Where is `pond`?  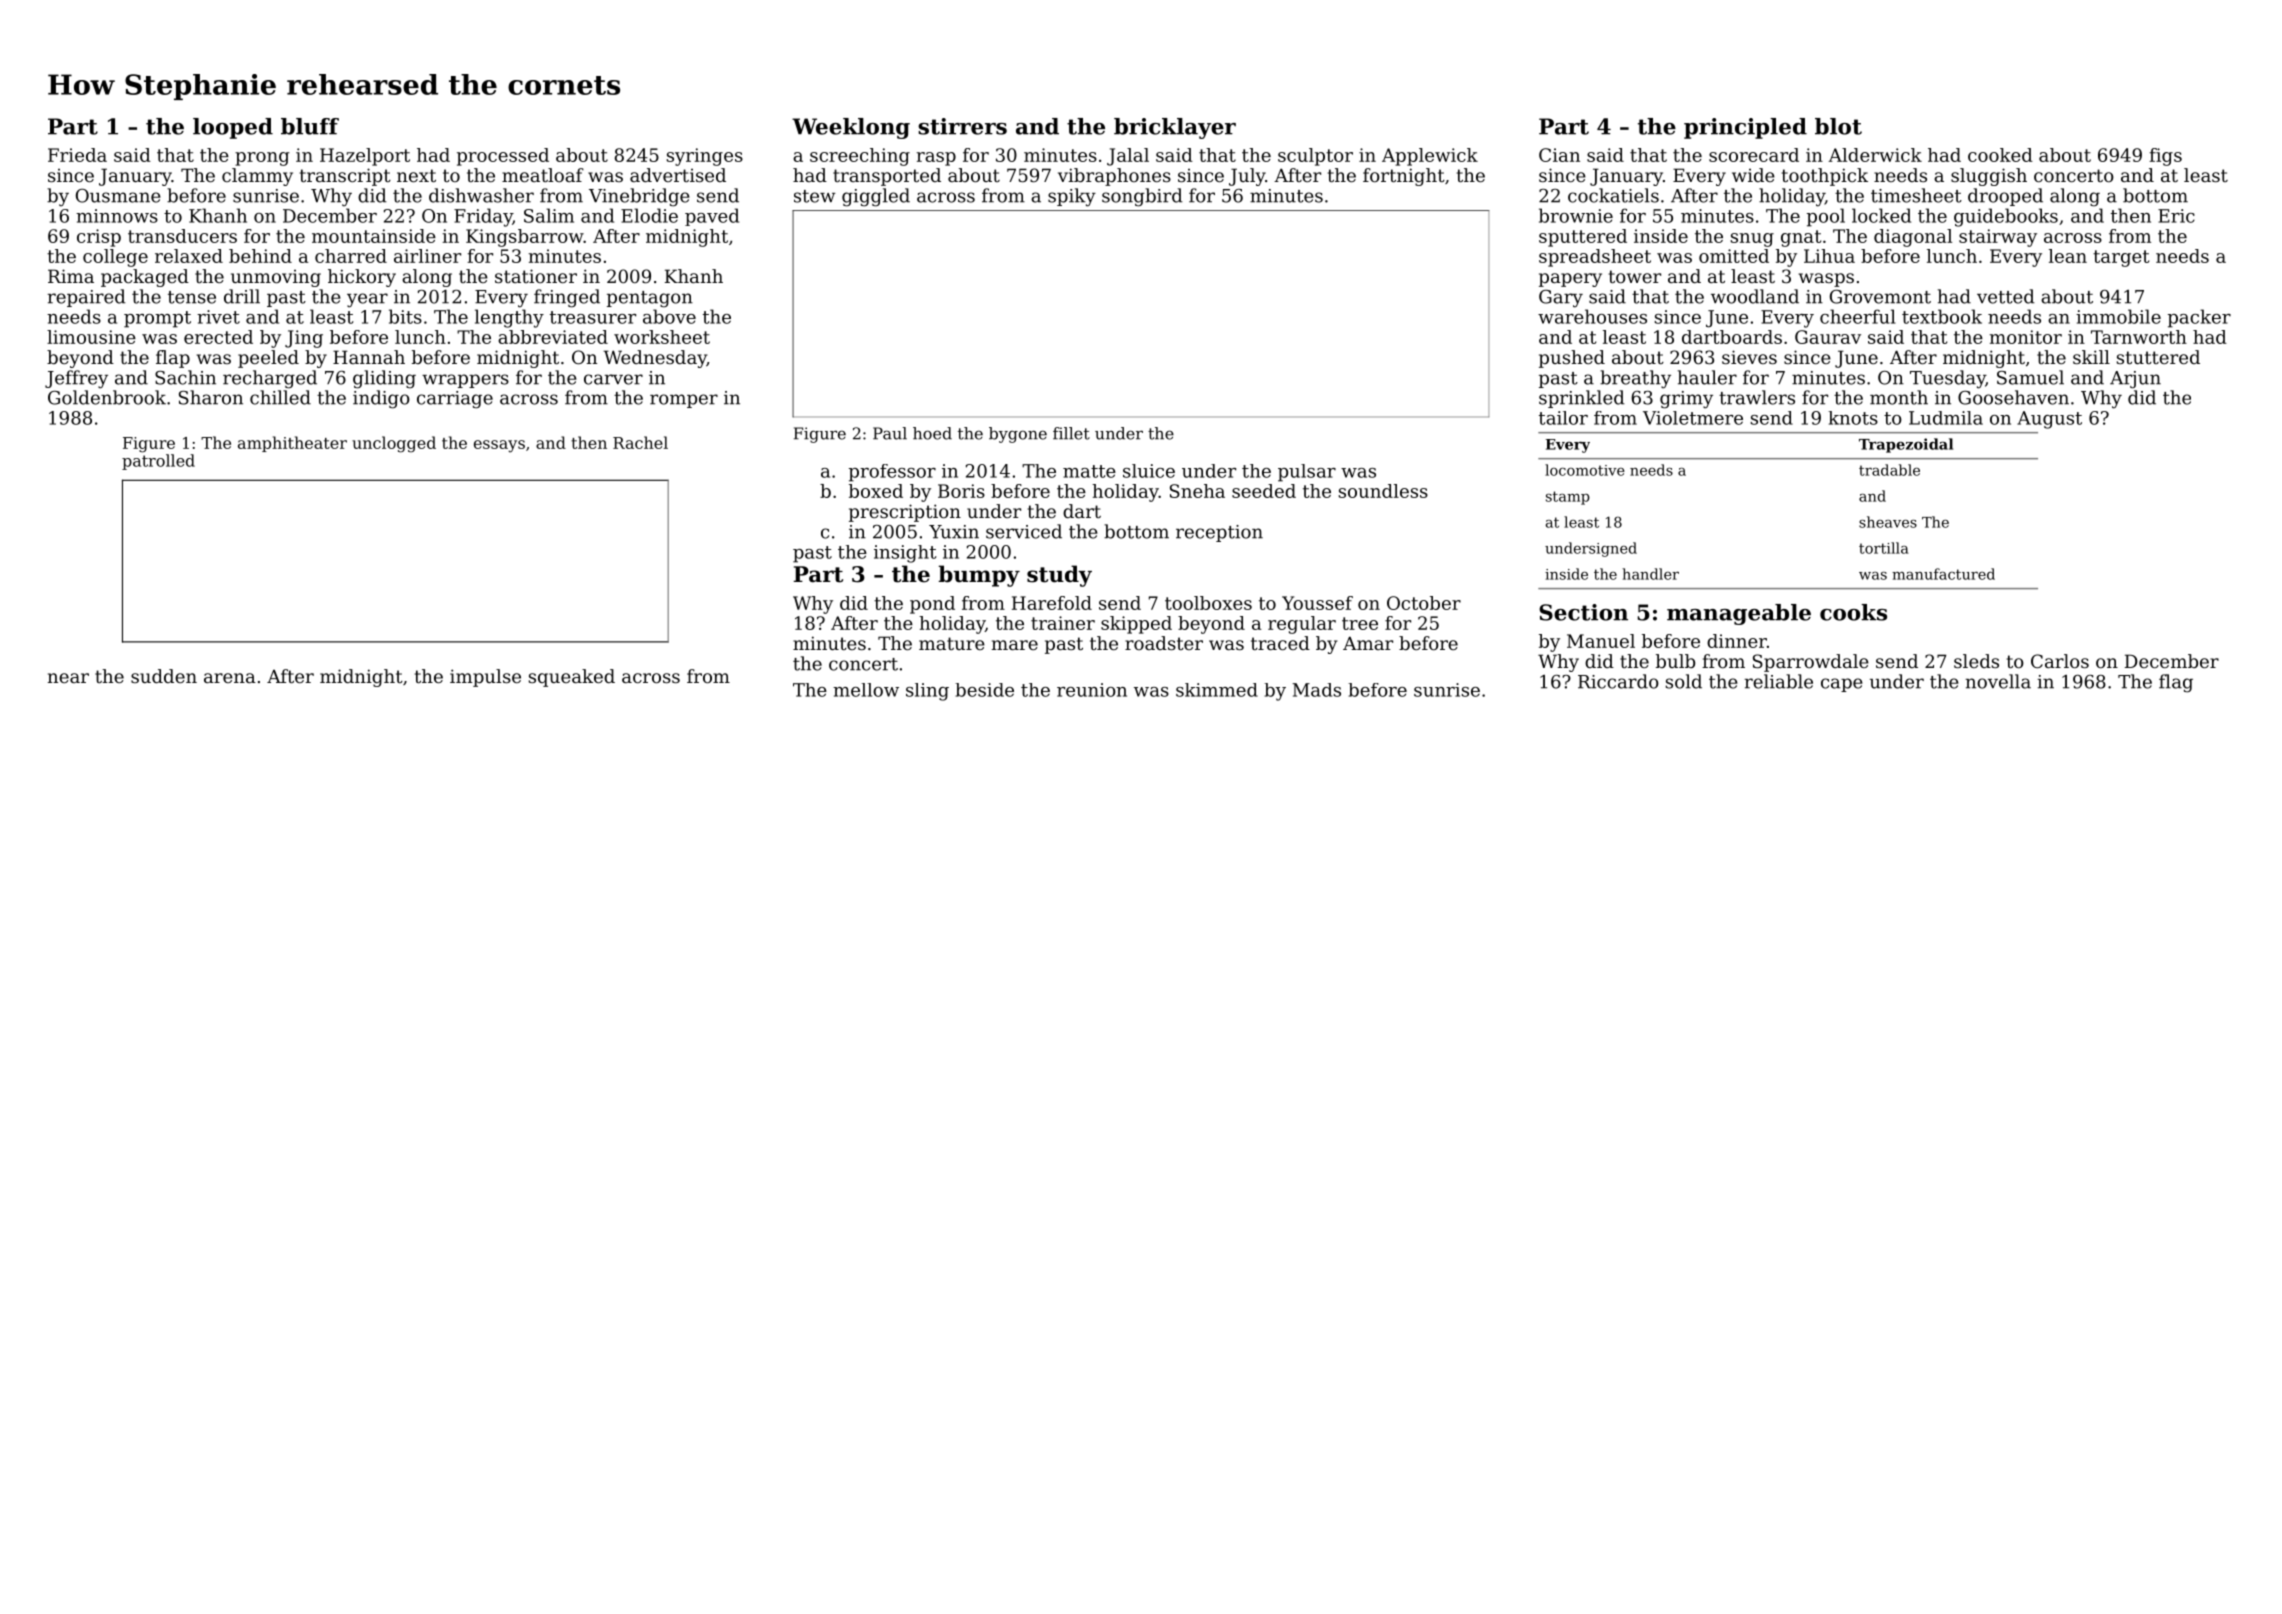
pond is located at coordinates (932, 605).
